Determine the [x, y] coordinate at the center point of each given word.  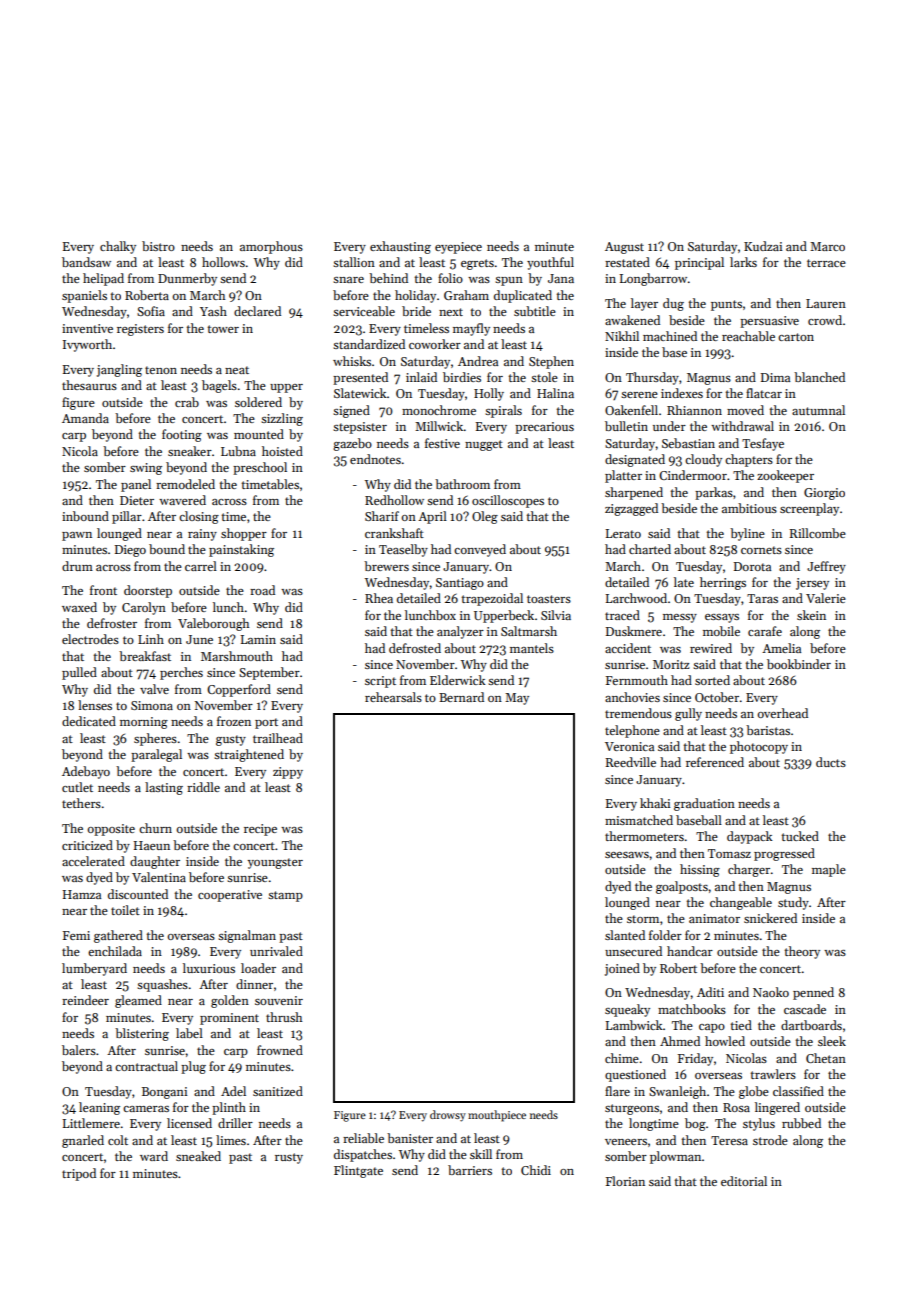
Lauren [826, 303]
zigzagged [631, 509]
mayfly [471, 329]
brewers [386, 566]
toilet [125, 910]
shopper [244, 534]
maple [829, 870]
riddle [203, 787]
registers [140, 330]
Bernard [461, 697]
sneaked [198, 1156]
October [717, 697]
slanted [625, 935]
